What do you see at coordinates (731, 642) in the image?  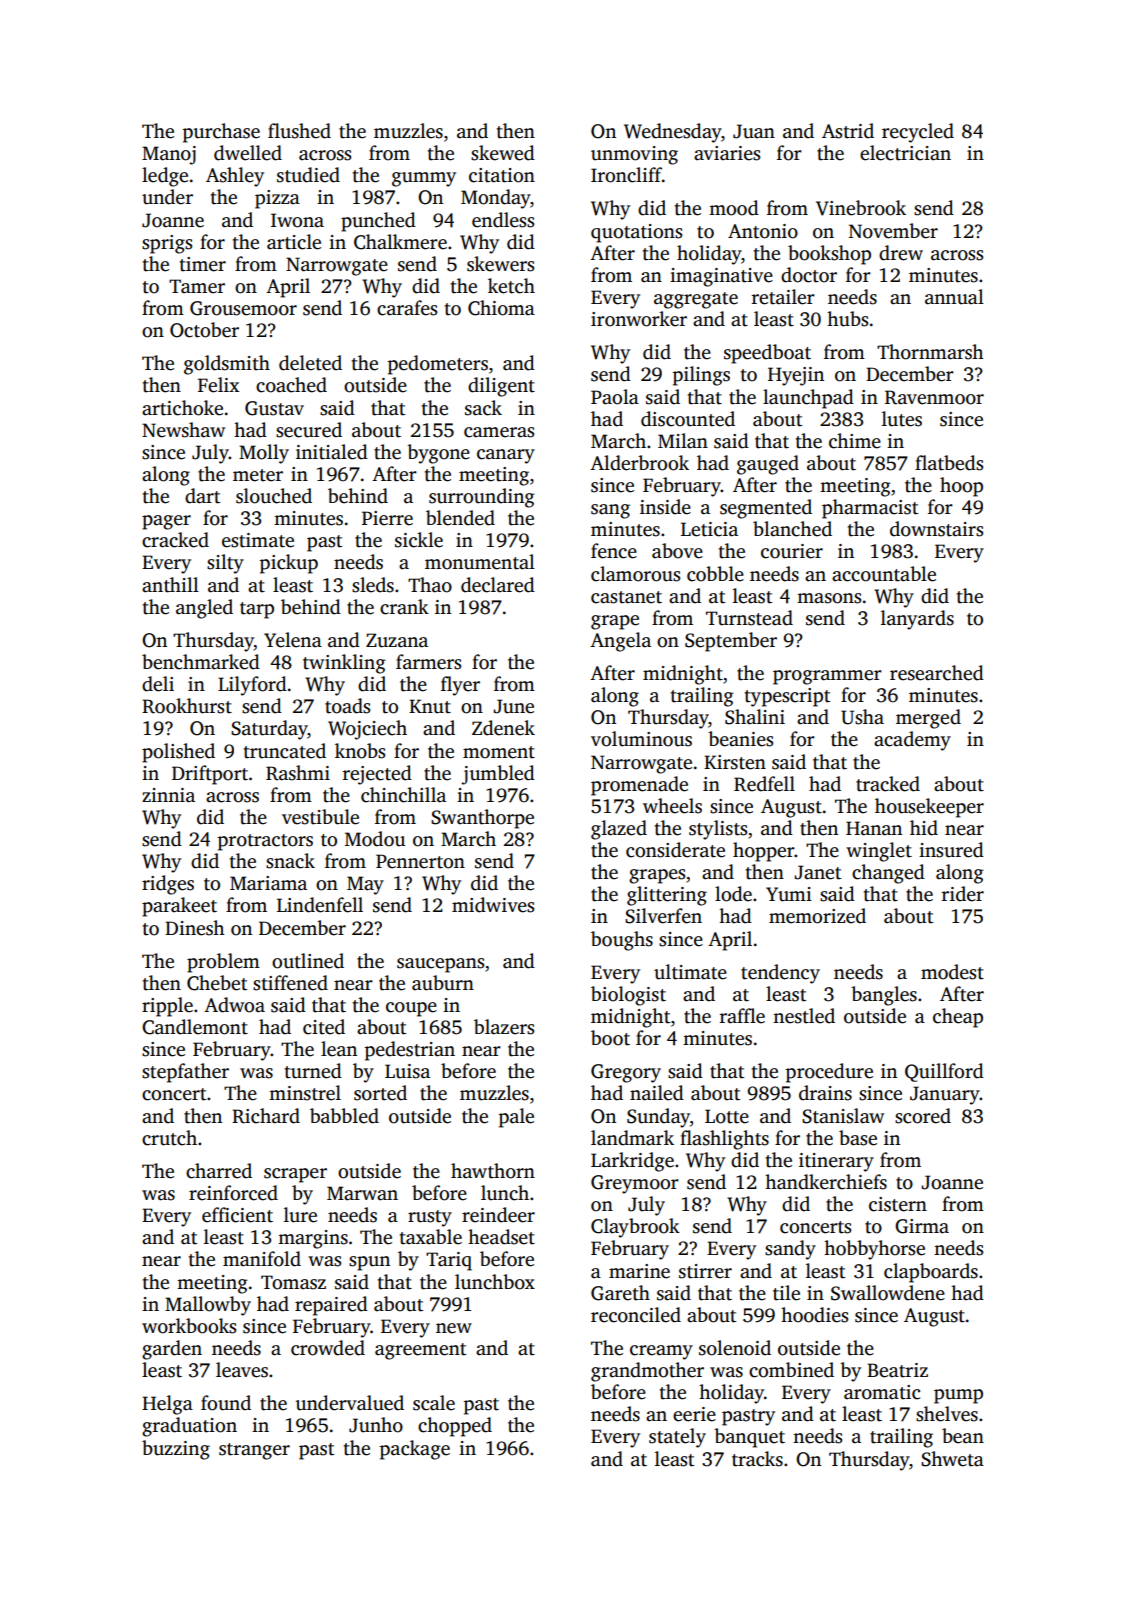 I see `September` at bounding box center [731, 642].
